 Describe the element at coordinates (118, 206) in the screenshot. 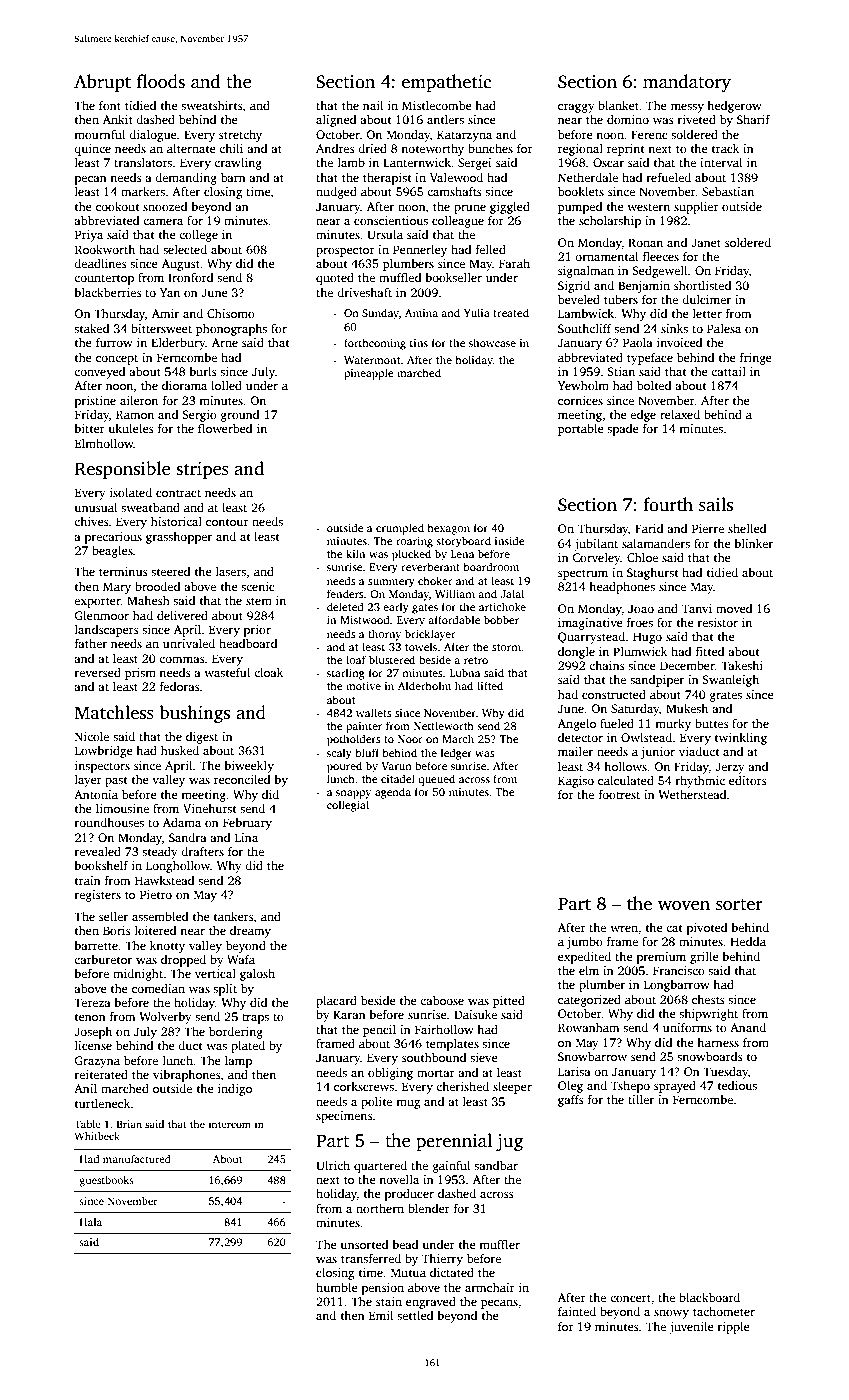

I see `cookout` at that location.
